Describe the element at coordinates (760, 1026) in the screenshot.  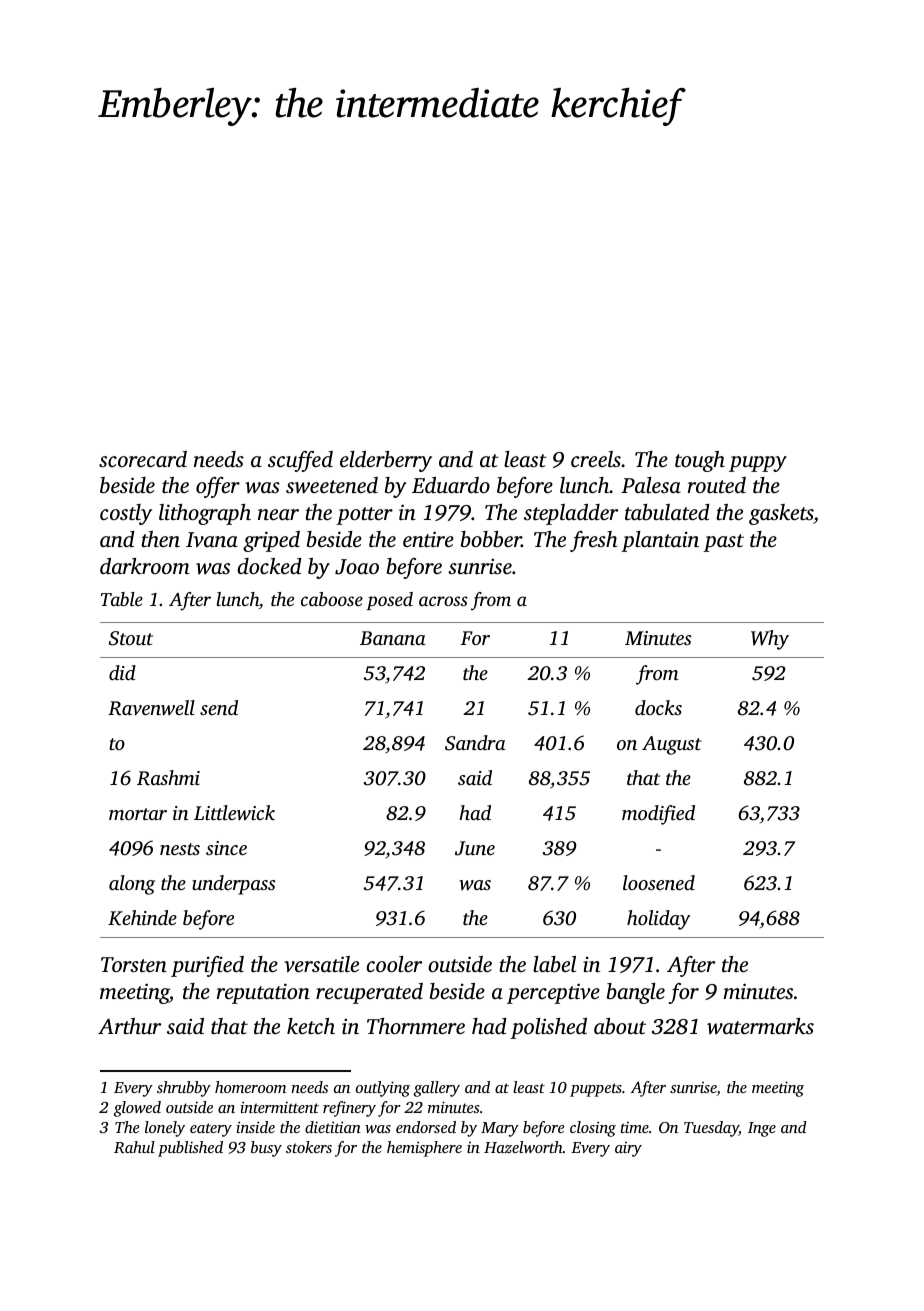
I see `watermarks` at that location.
